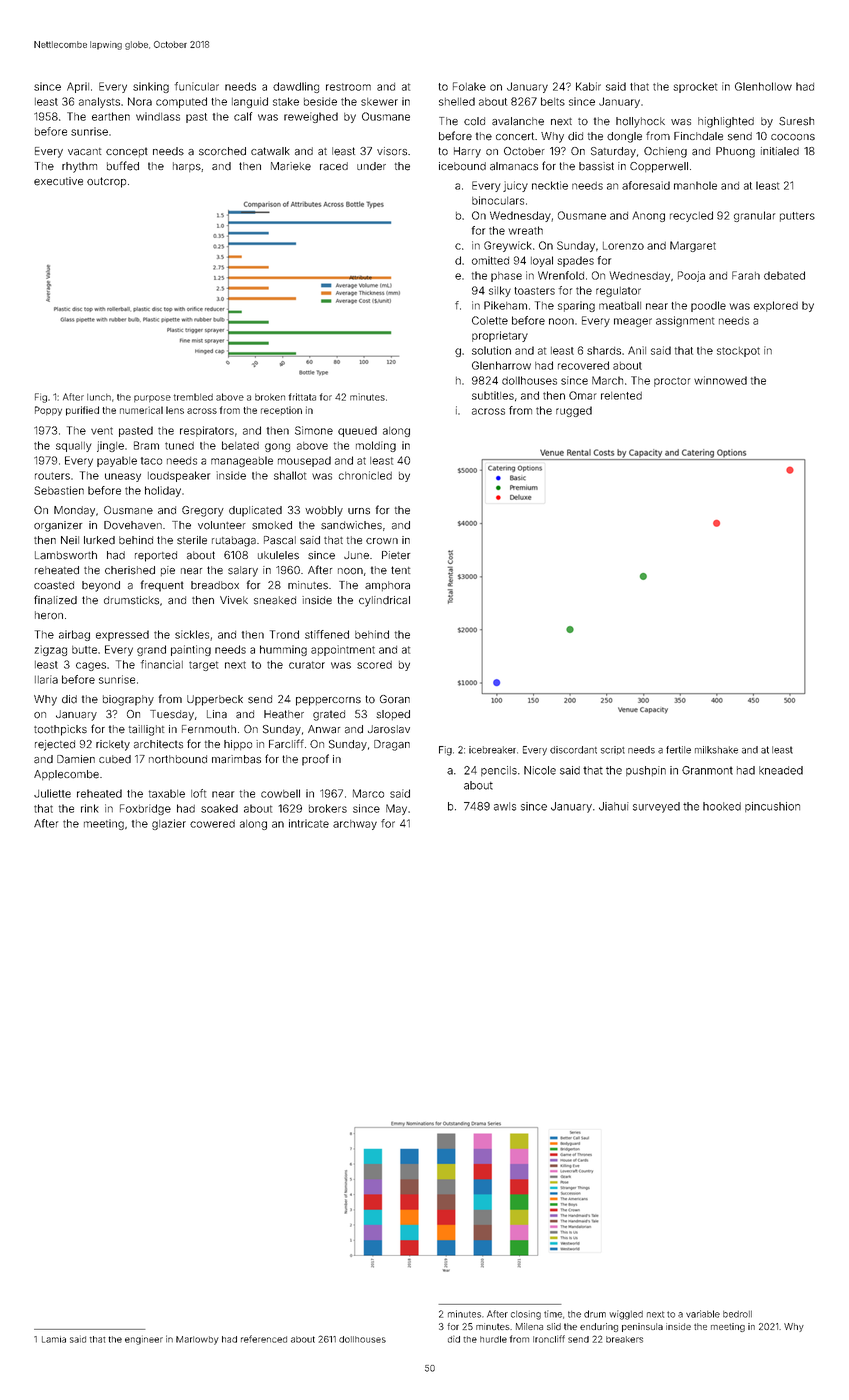 The width and height of the screenshot is (849, 1400). What do you see at coordinates (646, 771) in the screenshot?
I see `pushpin` at bounding box center [646, 771].
